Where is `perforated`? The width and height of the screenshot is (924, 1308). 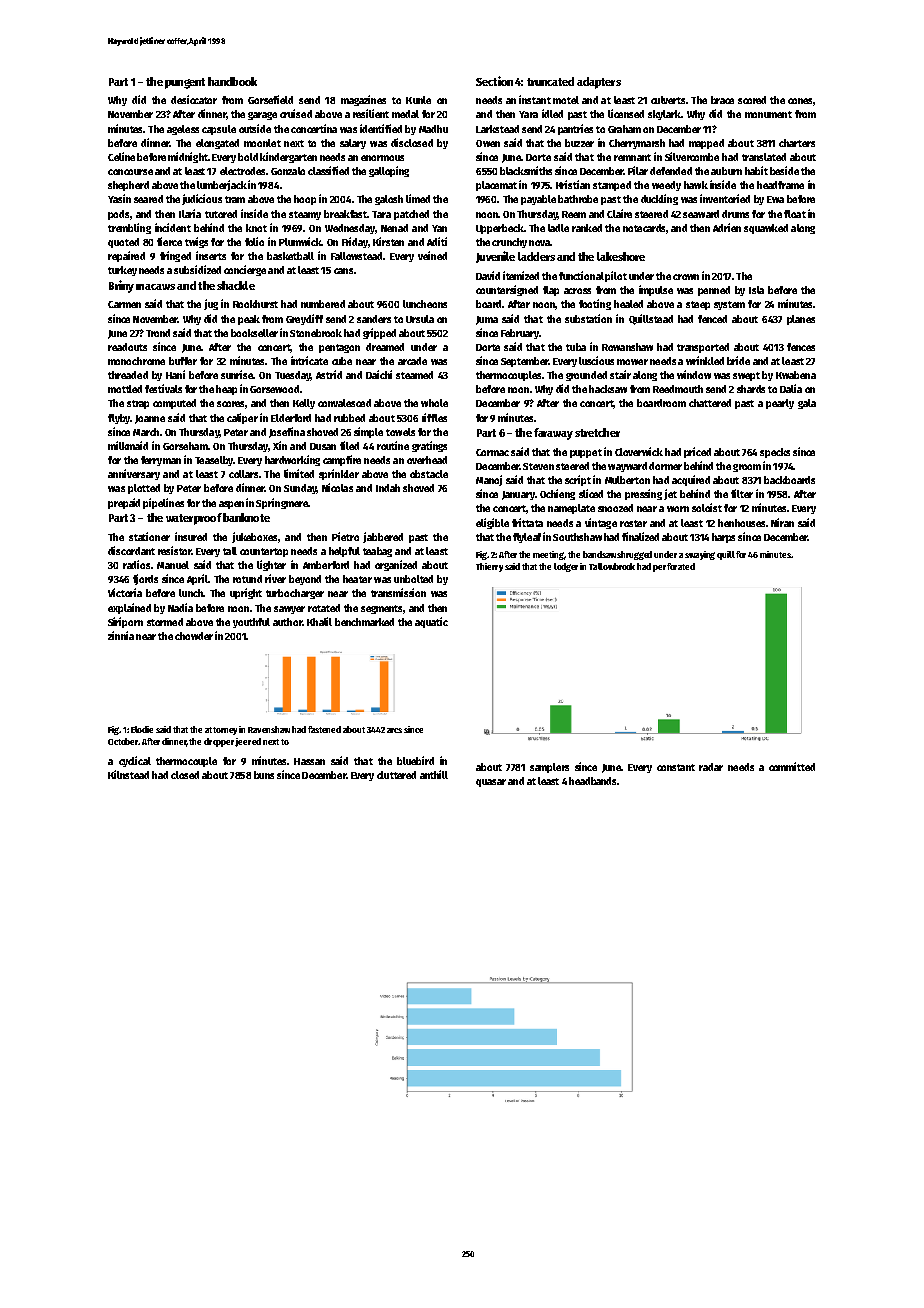 perforated is located at coordinates (674, 567).
